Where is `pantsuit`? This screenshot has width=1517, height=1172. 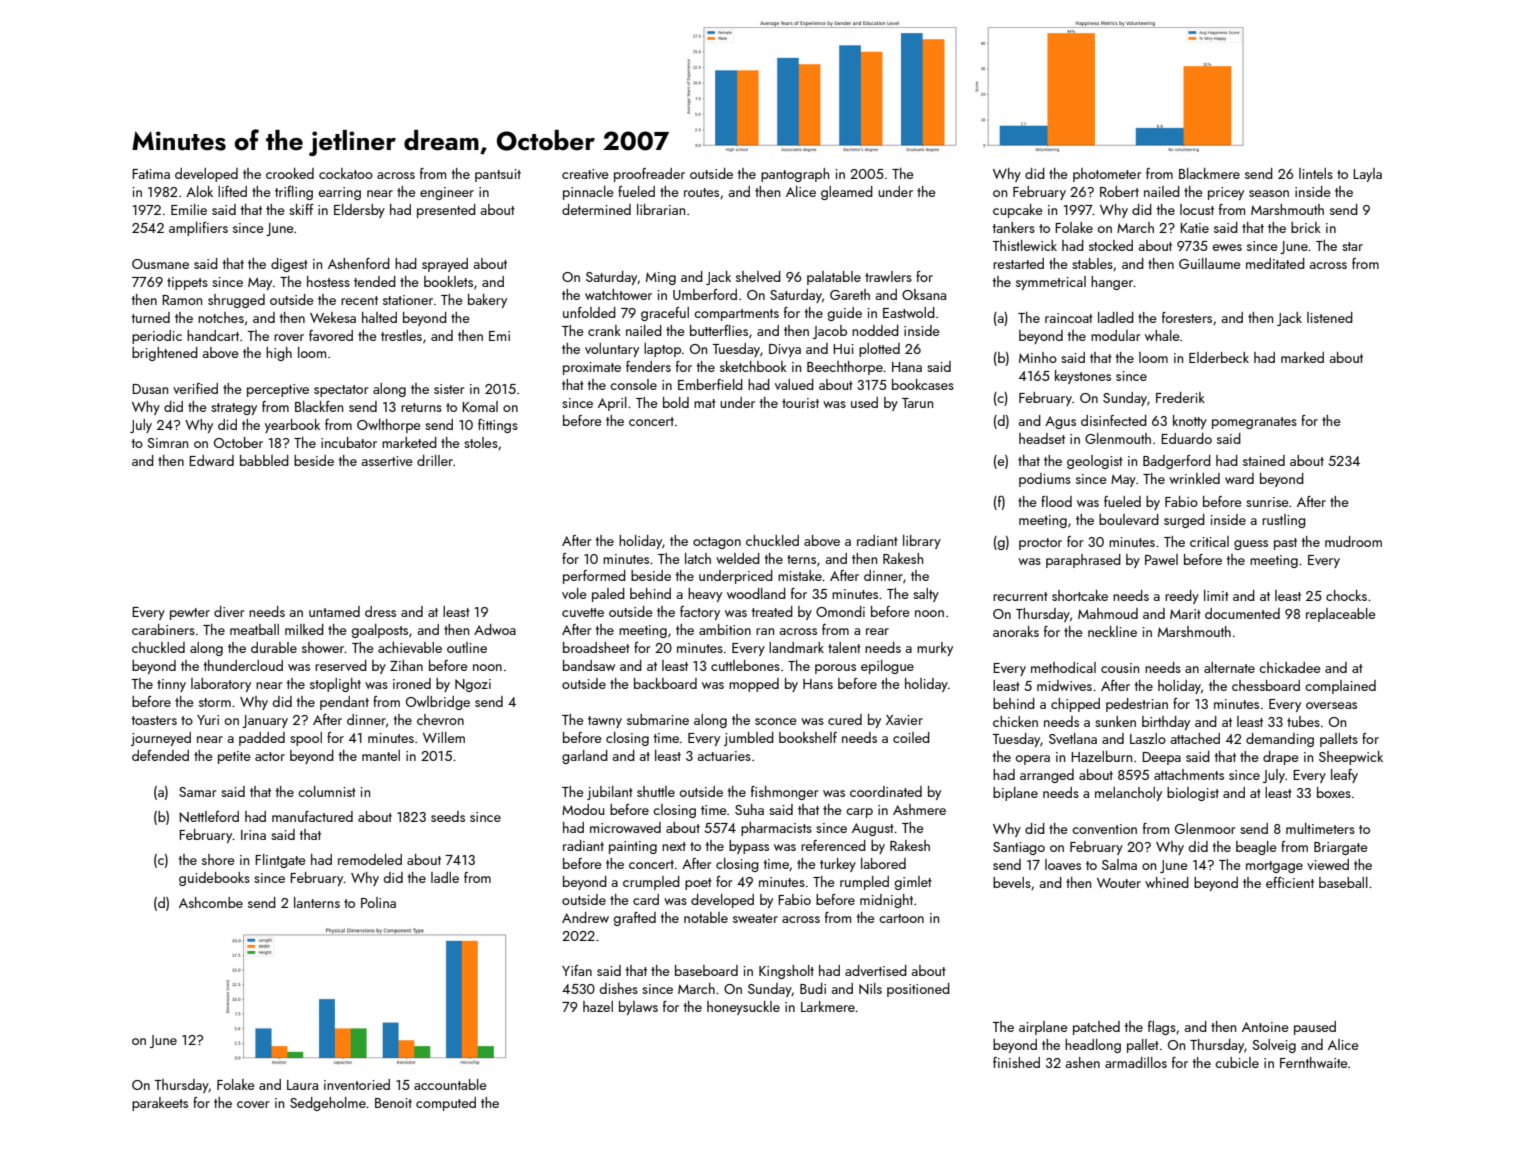 pantsuit is located at coordinates (498, 175).
